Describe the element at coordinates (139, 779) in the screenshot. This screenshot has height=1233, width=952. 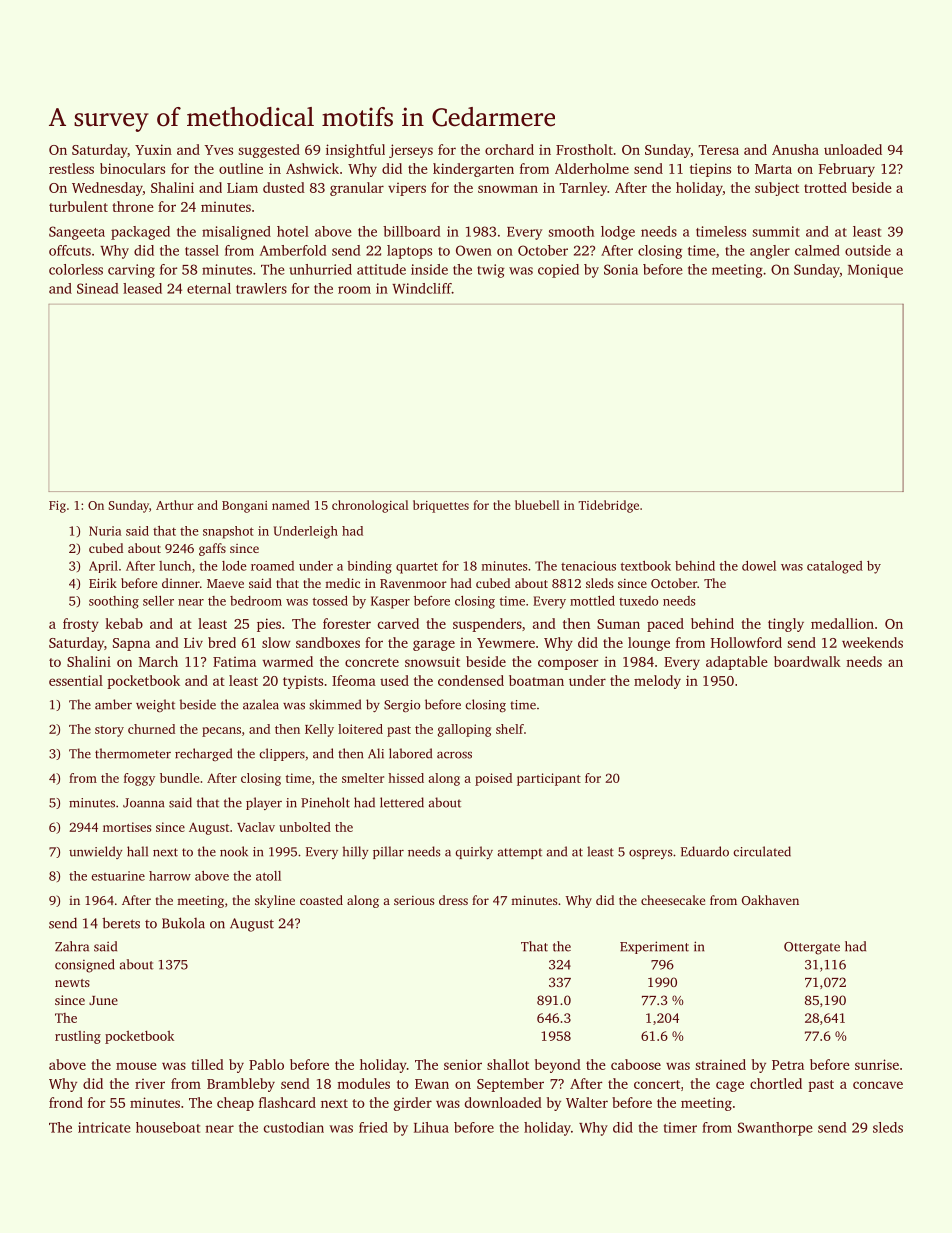
I see `foggy` at that location.
